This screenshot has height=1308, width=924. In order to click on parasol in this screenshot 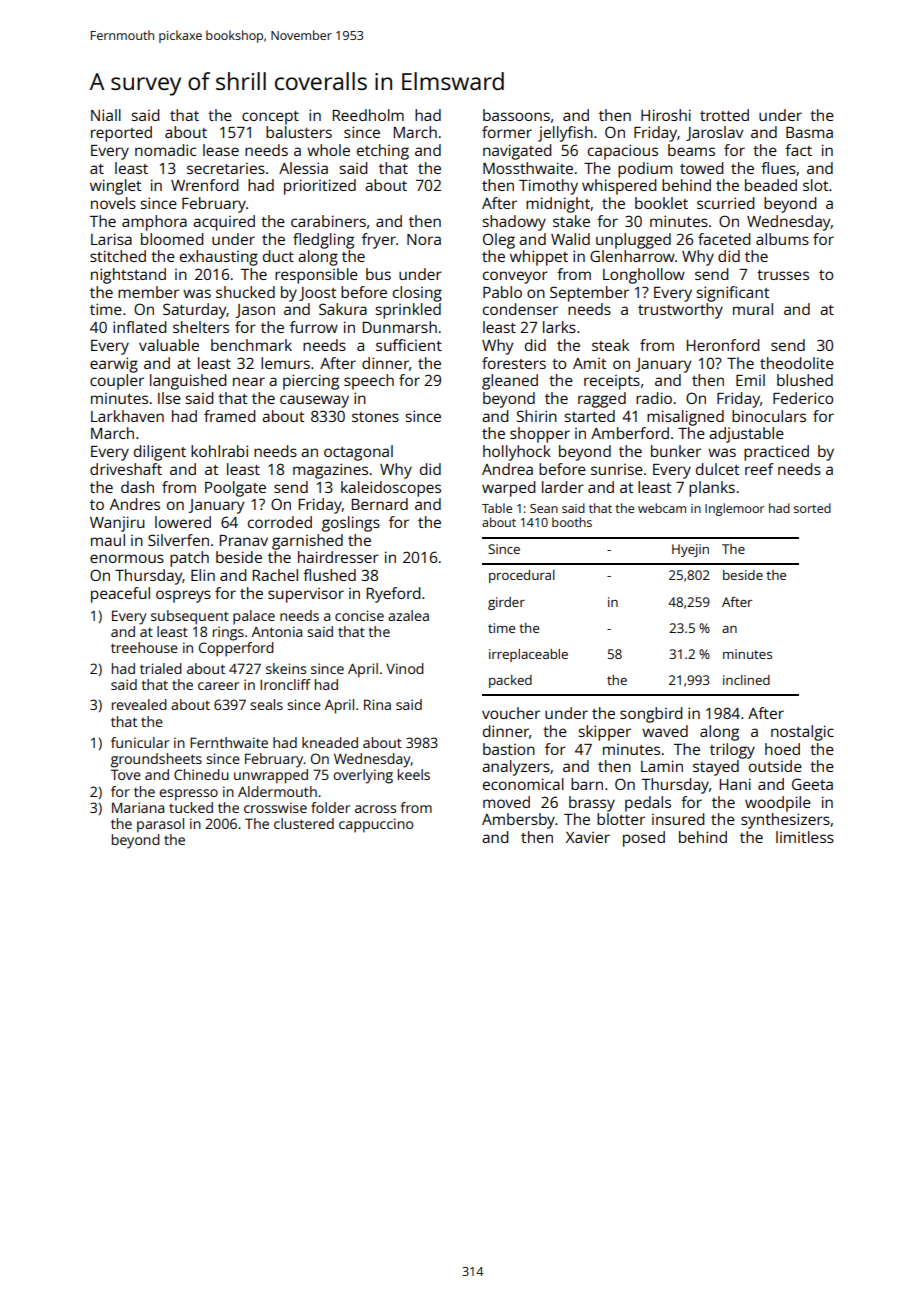, I will do `click(160, 825)`.
